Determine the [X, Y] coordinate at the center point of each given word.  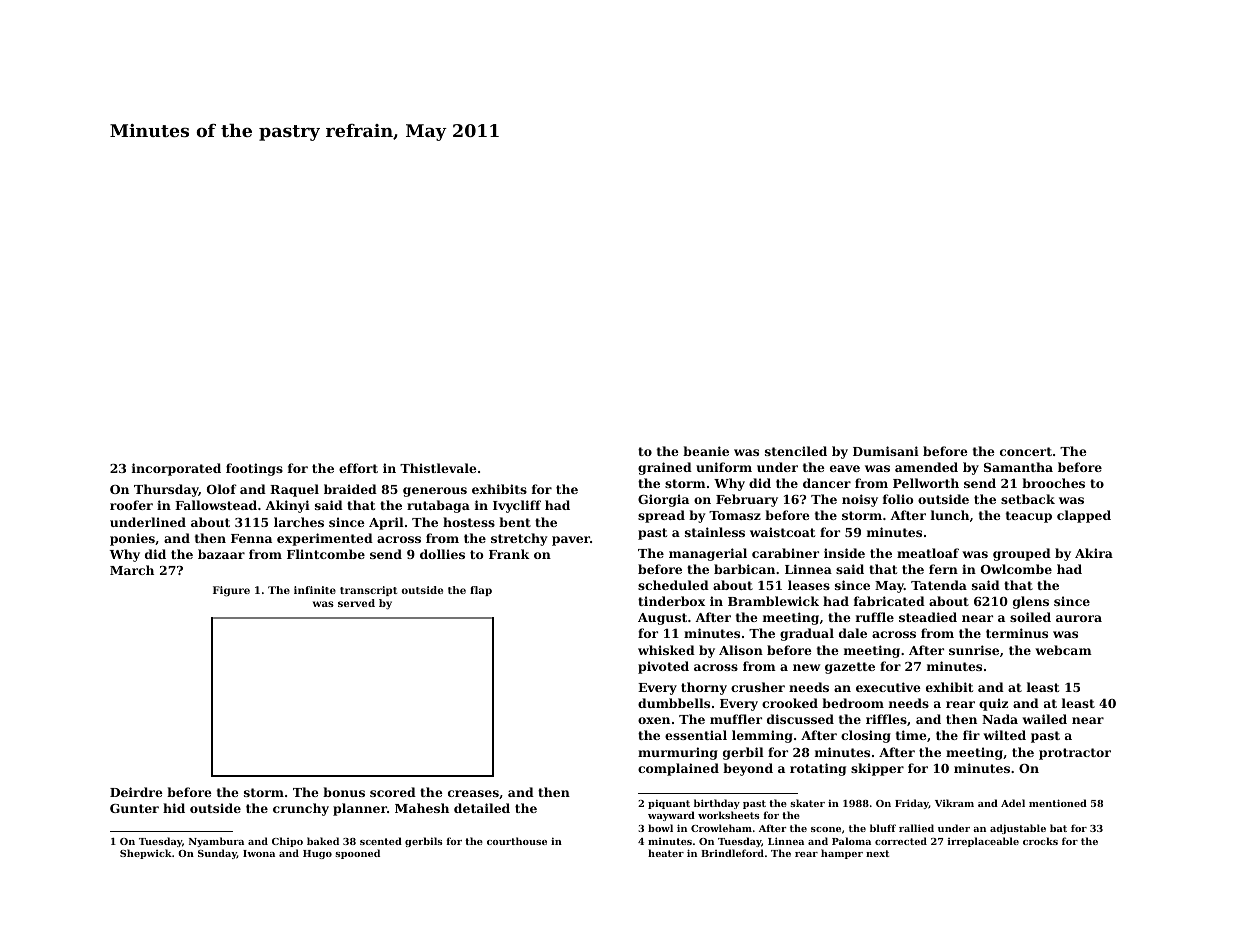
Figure [231, 591]
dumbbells [674, 703]
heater [666, 853]
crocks [1040, 841]
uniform [724, 467]
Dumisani [886, 451]
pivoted [663, 667]
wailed [1044, 719]
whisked [666, 650]
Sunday [217, 854]
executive [888, 687]
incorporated [176, 469]
